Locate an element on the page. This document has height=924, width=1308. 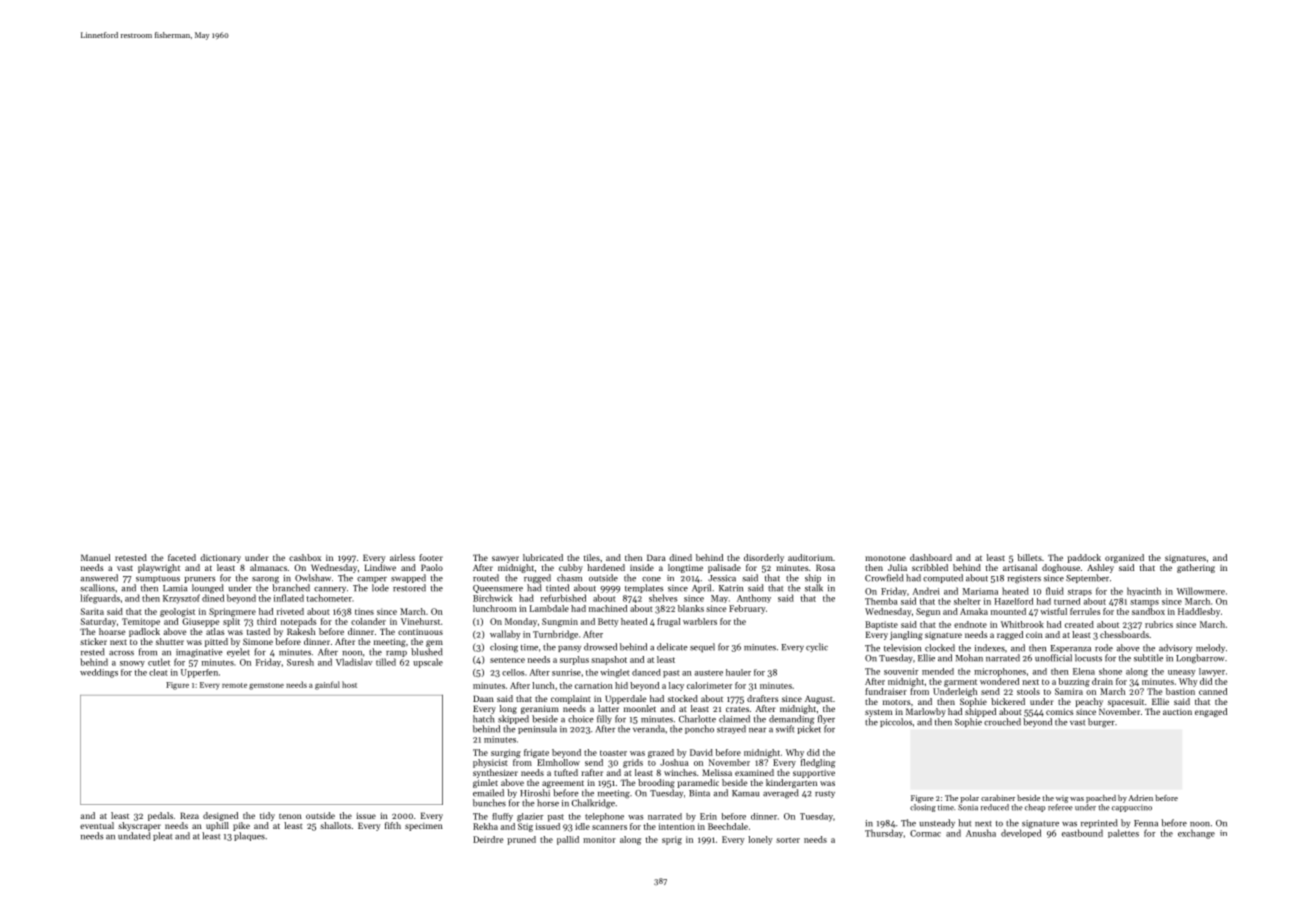
Adrien is located at coordinates (1141, 798).
